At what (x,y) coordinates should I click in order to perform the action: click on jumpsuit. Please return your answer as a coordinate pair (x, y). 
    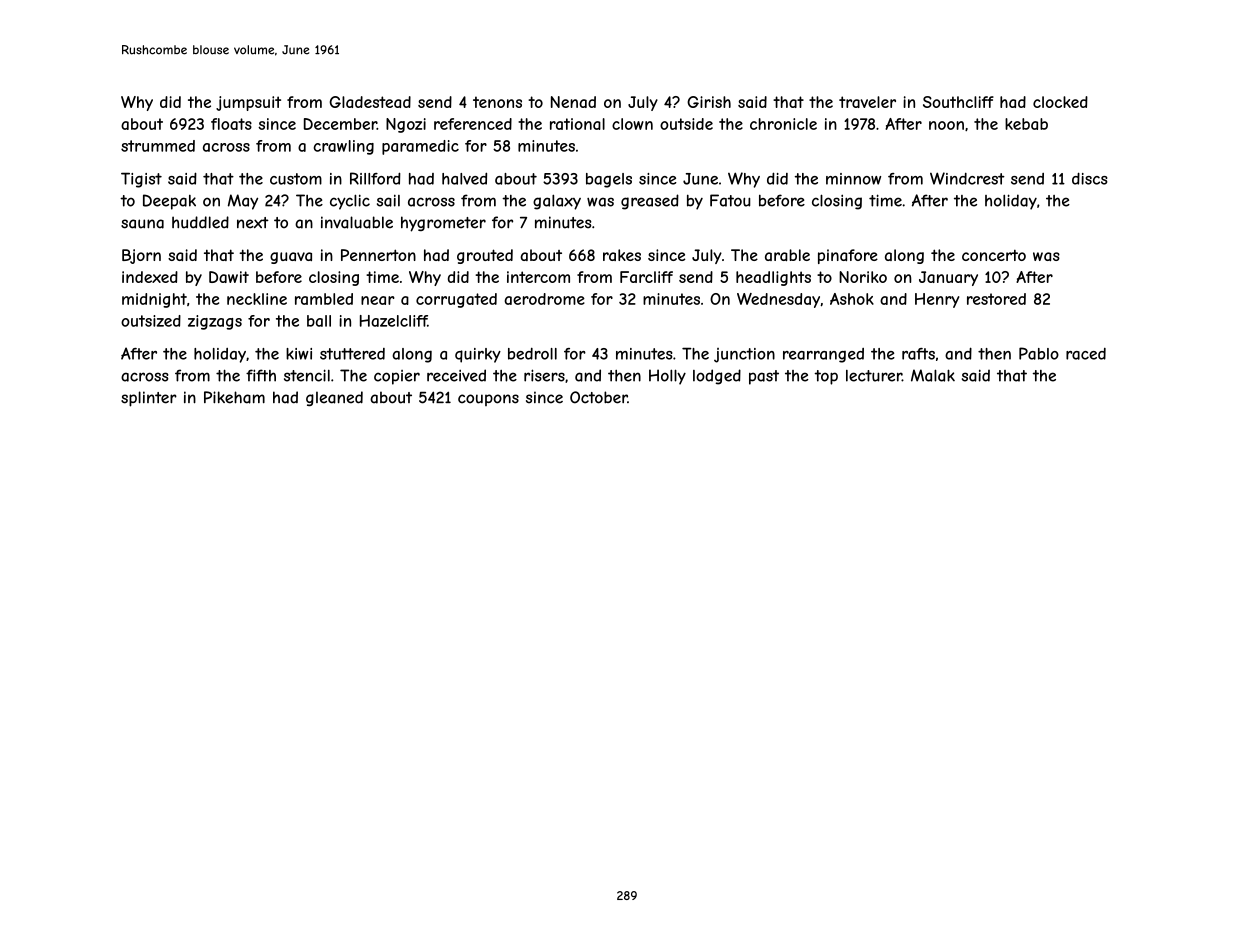
    Looking at the image, I should click on (248, 103).
